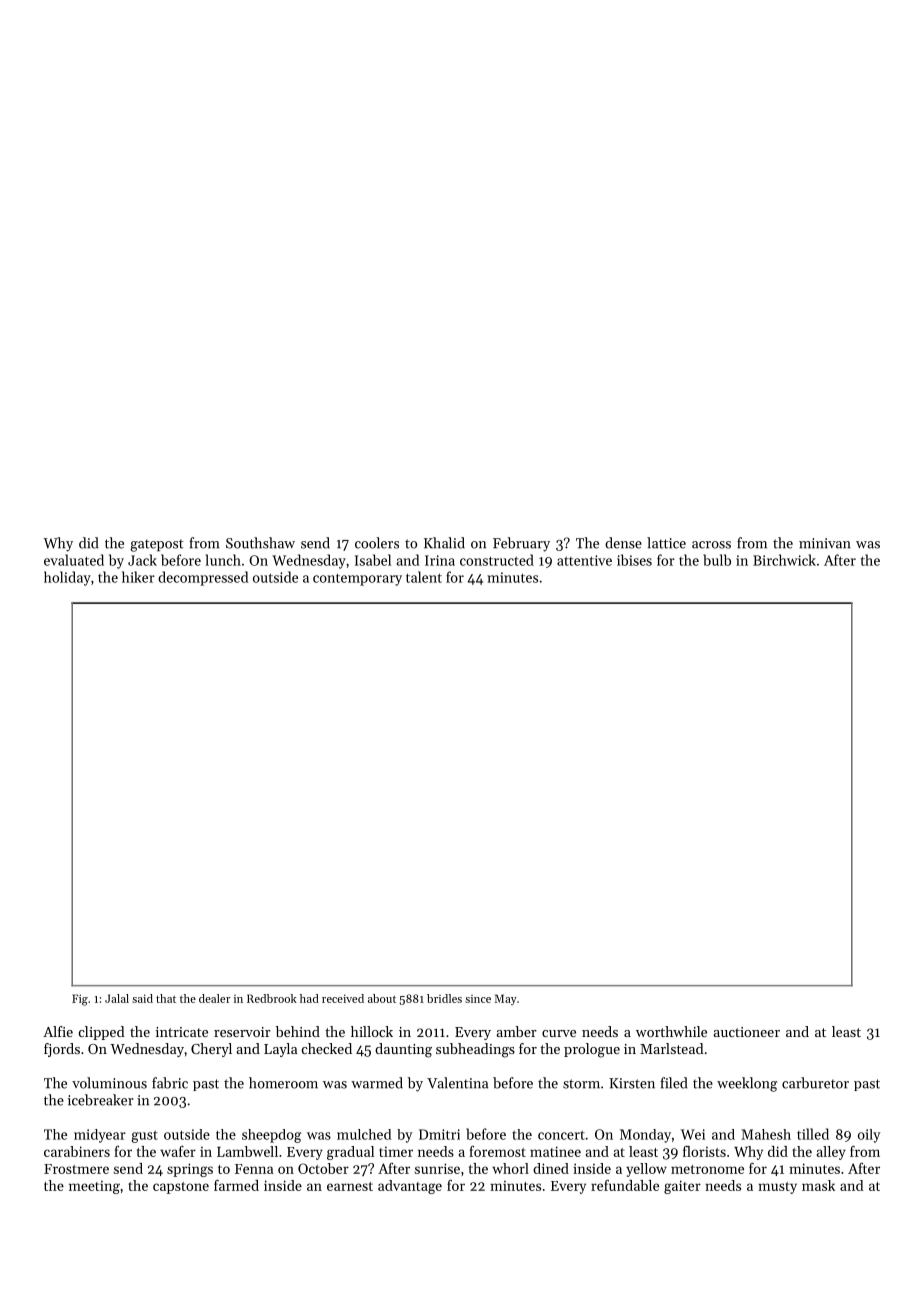 The width and height of the image is (924, 1308). Describe the element at coordinates (181, 1188) in the image. I see `capstone` at that location.
